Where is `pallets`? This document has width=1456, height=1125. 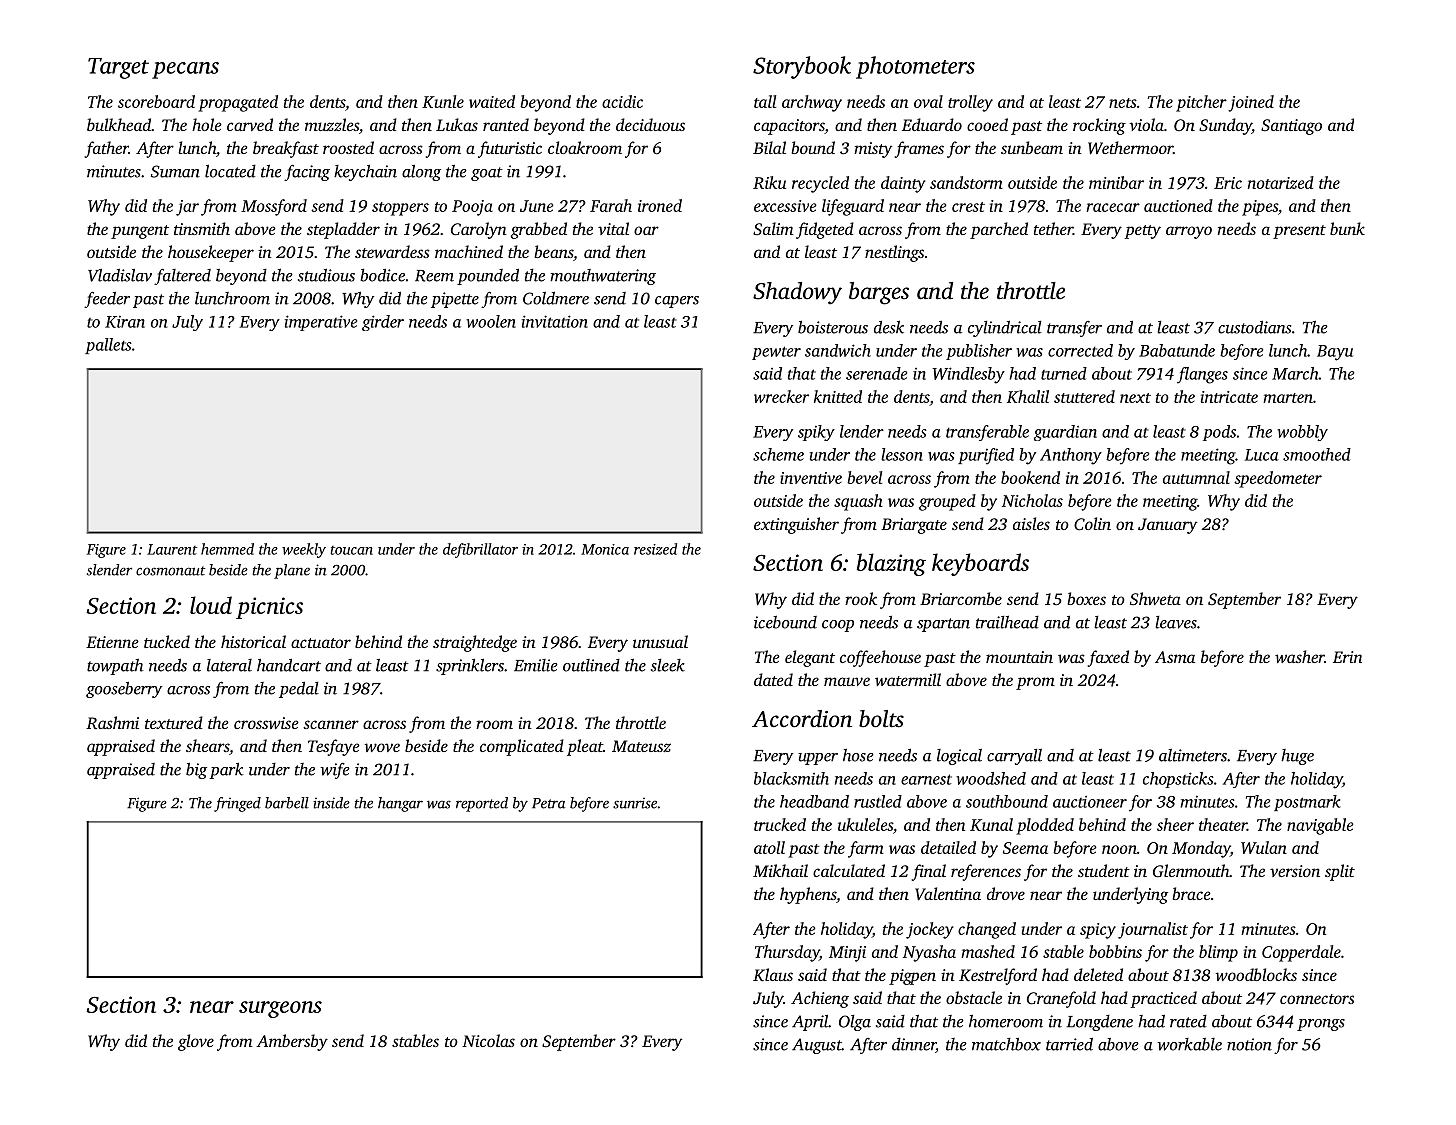
pallets is located at coordinates (108, 346).
